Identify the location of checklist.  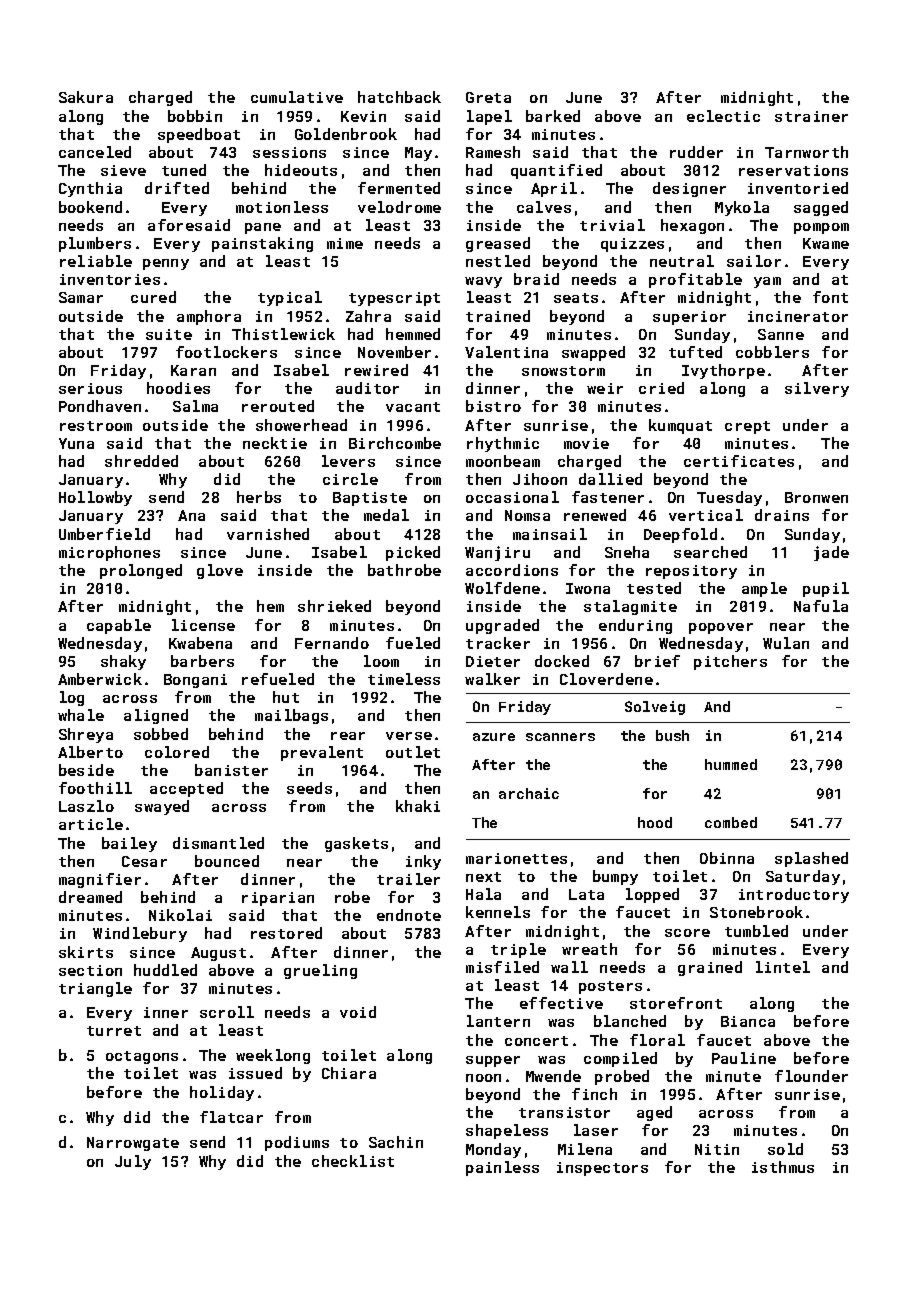
(353, 1161).
